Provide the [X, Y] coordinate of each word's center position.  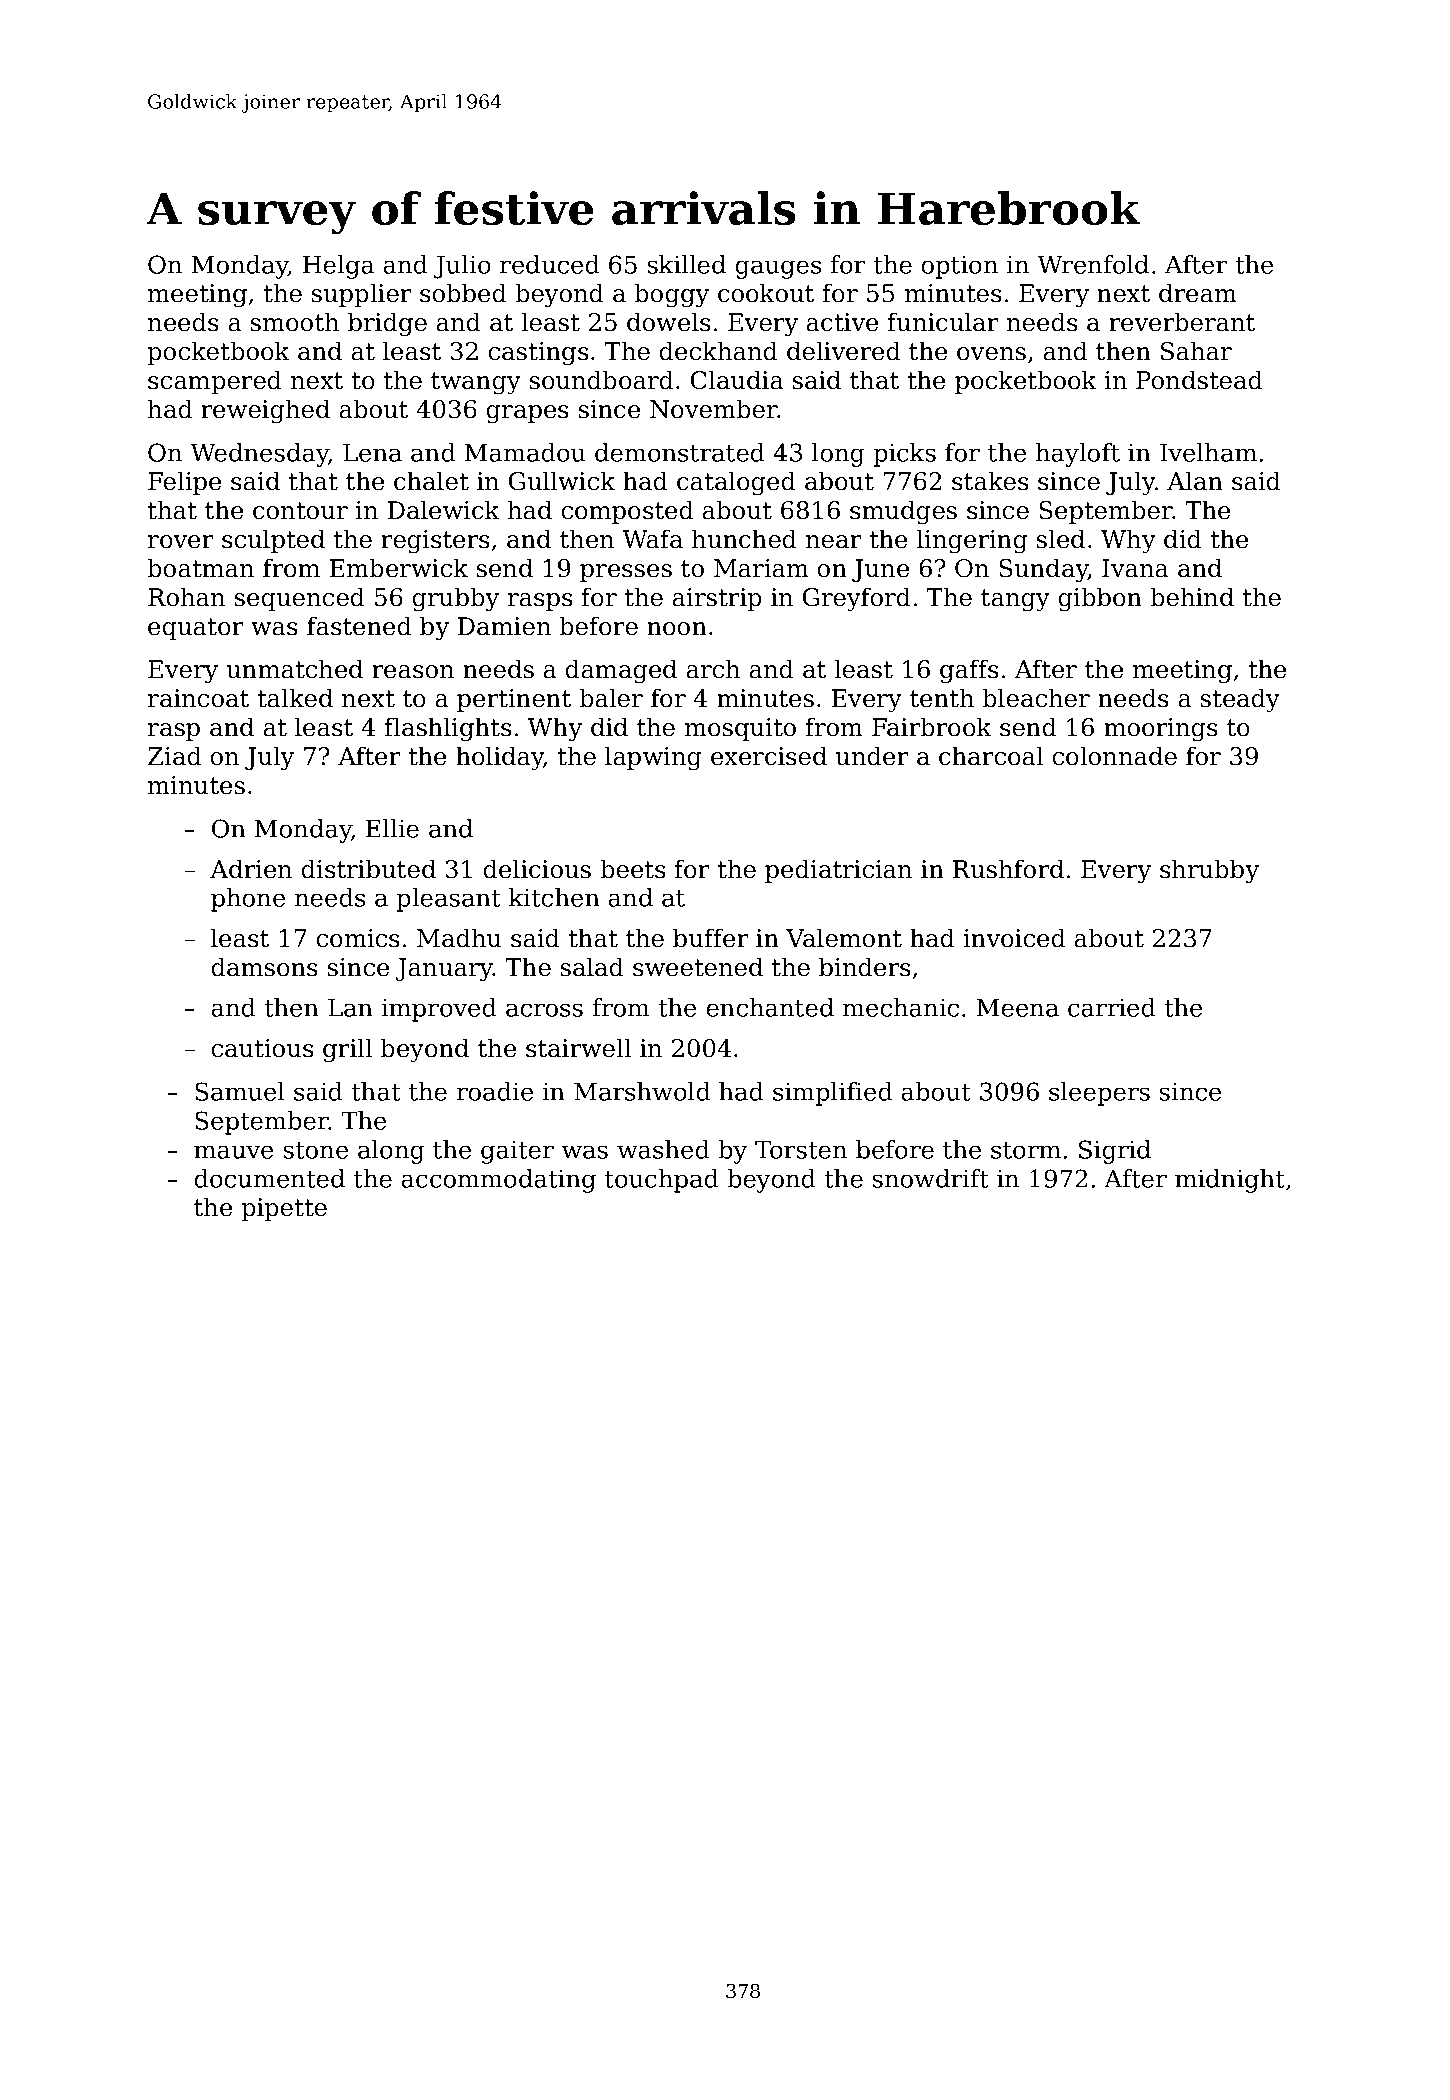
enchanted [770, 1007]
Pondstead [1199, 380]
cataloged [736, 483]
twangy [476, 383]
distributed [368, 869]
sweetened [698, 967]
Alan [1195, 481]
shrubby [1209, 871]
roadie [495, 1091]
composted [627, 512]
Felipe [184, 483]
